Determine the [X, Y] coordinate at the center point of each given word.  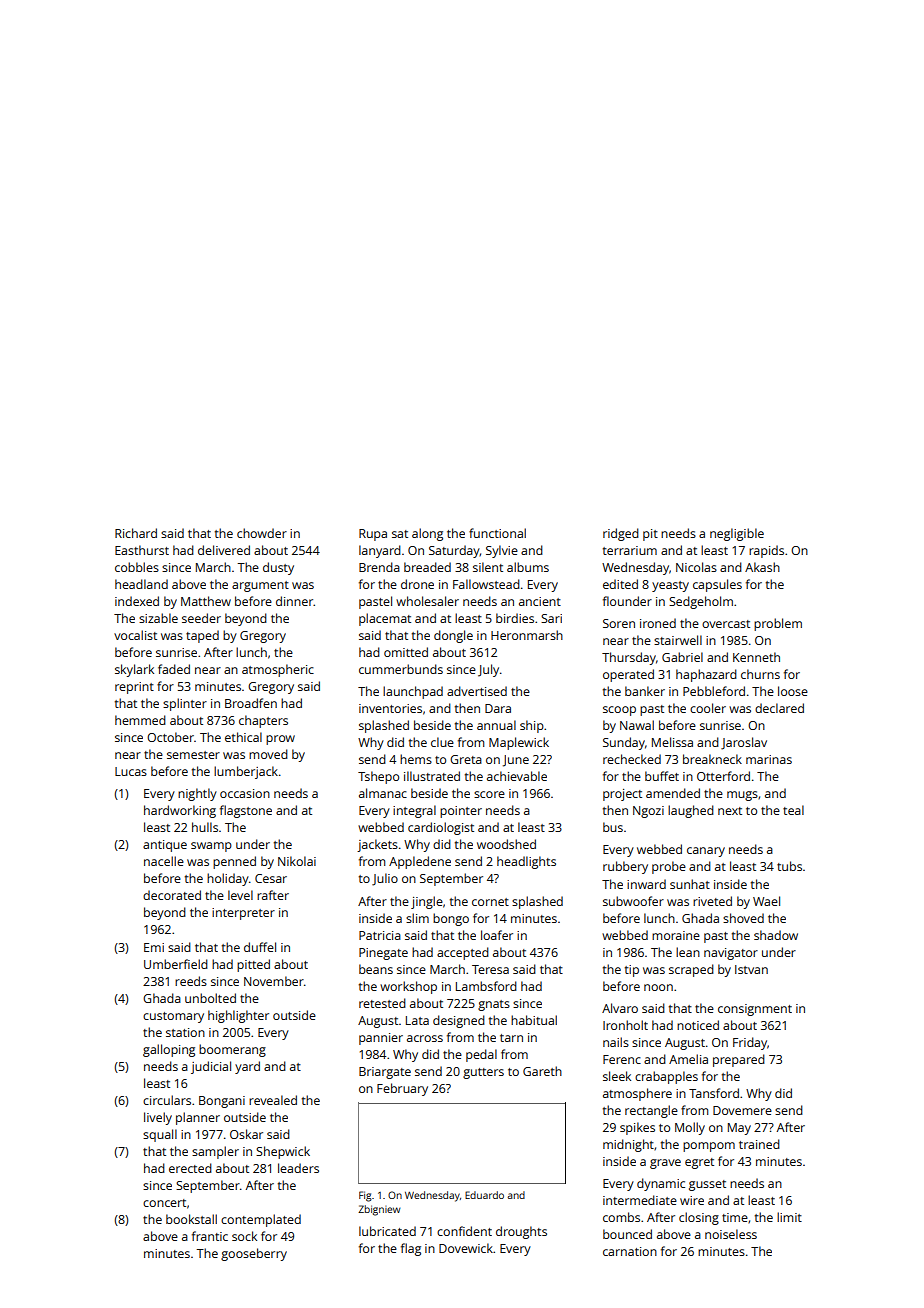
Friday [750, 1043]
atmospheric [278, 670]
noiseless [731, 1234]
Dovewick [466, 1248]
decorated [172, 895]
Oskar [246, 1134]
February [402, 1089]
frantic [210, 1236]
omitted [406, 652]
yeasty [670, 586]
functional [497, 533]
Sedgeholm [701, 602]
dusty [278, 568]
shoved [743, 918]
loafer [497, 935]
